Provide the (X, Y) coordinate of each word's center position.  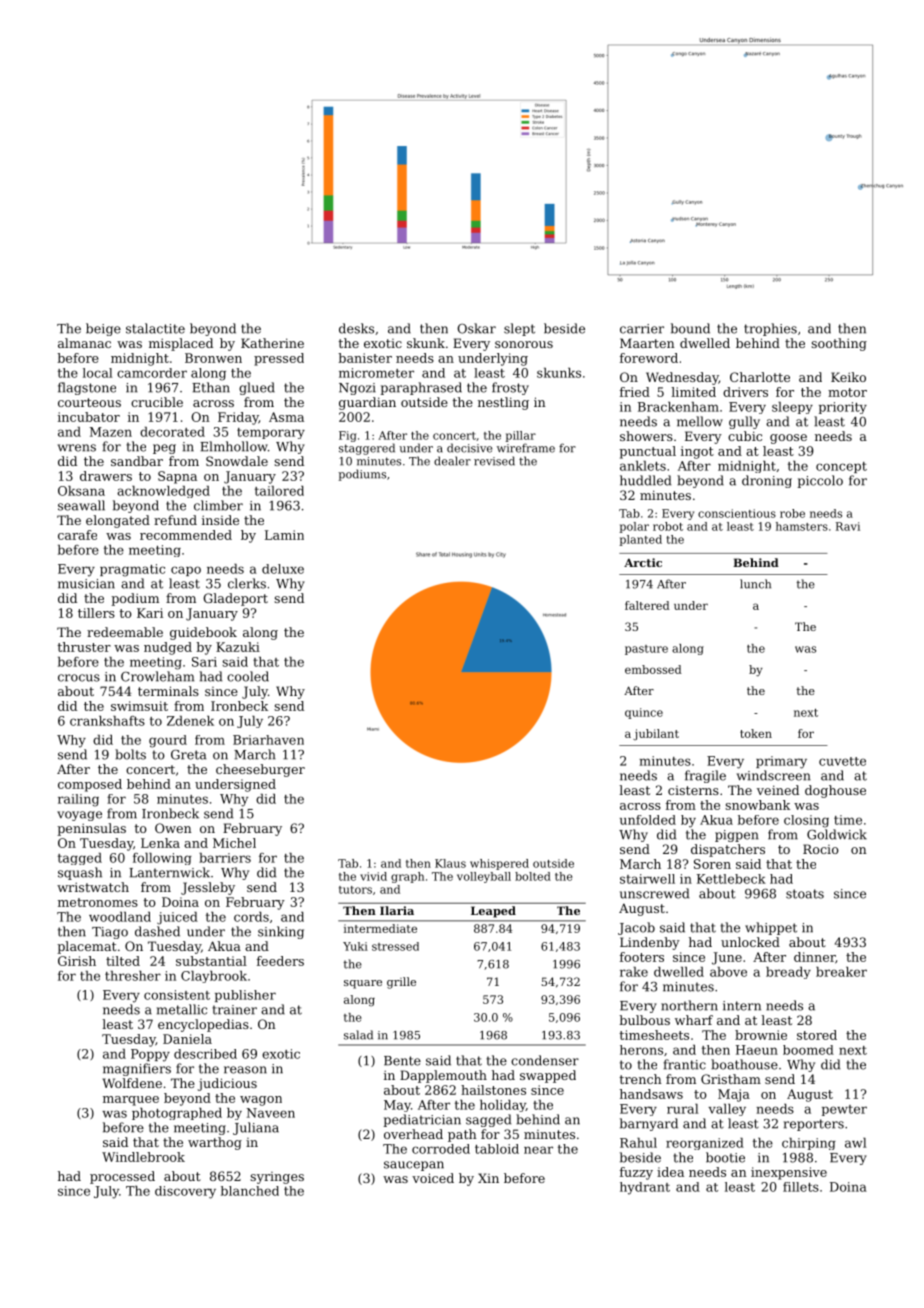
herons (641, 1050)
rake (634, 972)
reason (245, 1070)
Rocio (821, 849)
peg (164, 449)
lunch (755, 584)
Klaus (450, 863)
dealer (452, 461)
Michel (234, 843)
